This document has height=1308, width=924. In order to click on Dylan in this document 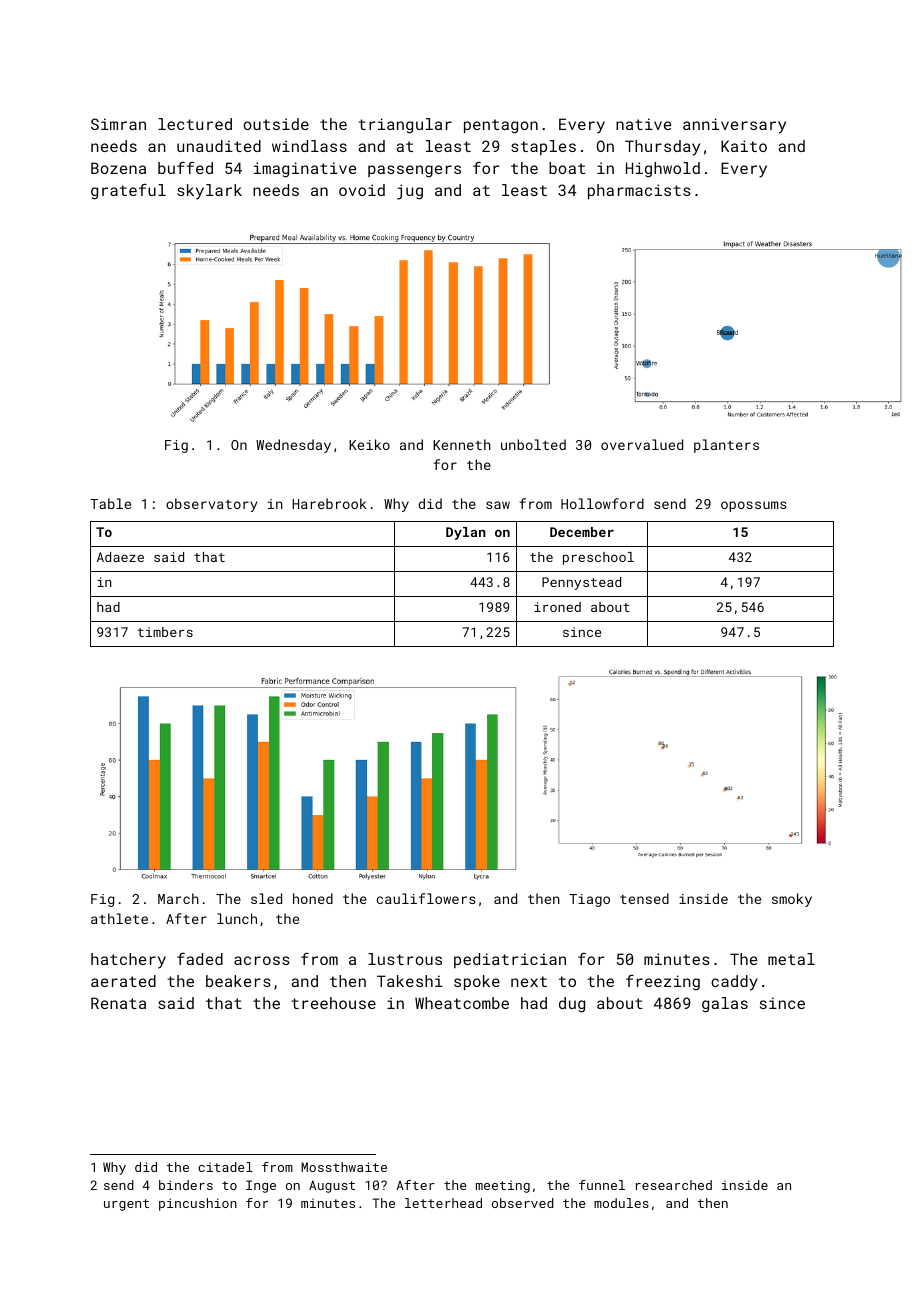, I will do `click(466, 533)`.
